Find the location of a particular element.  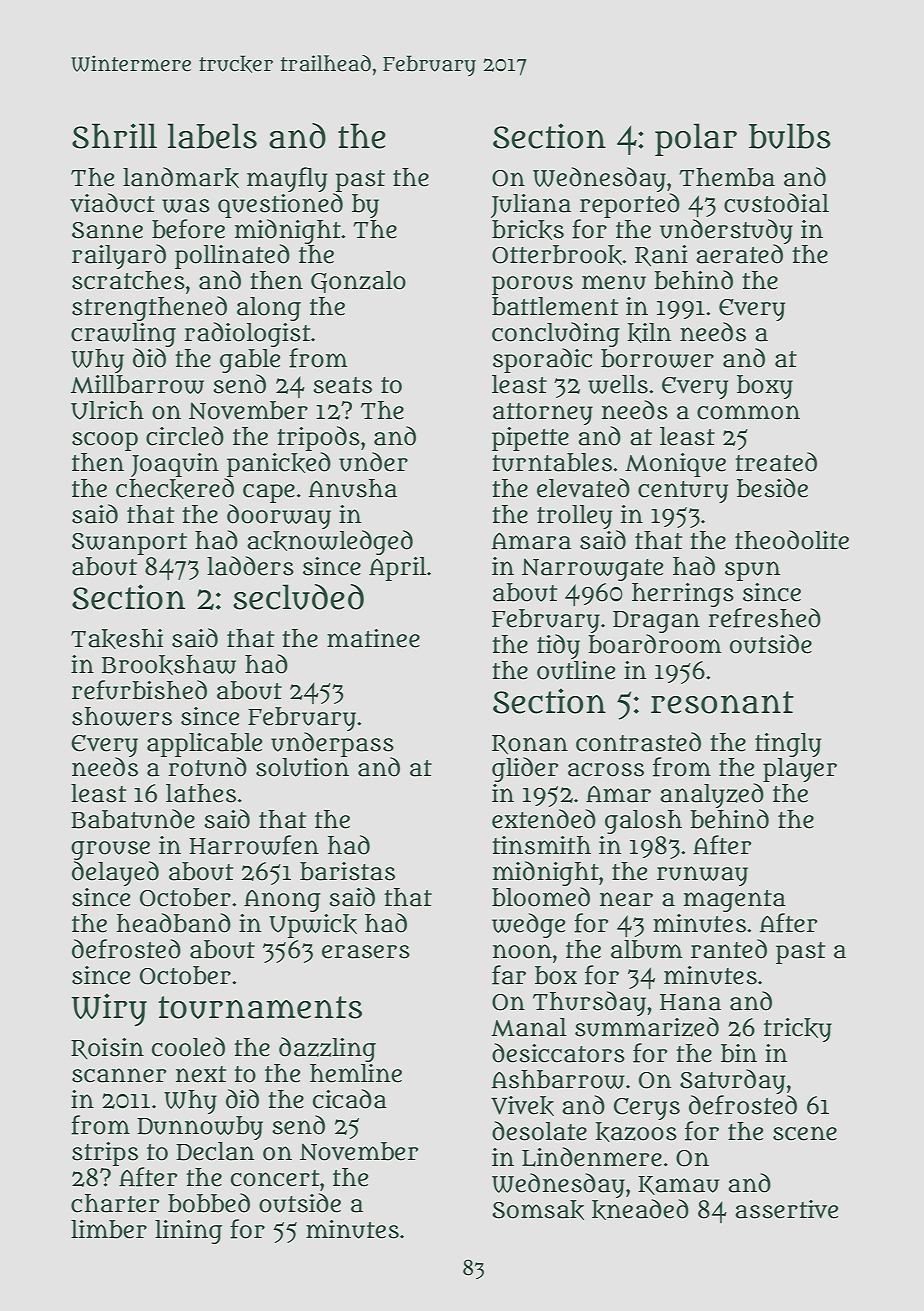

contrasted is located at coordinates (638, 742).
